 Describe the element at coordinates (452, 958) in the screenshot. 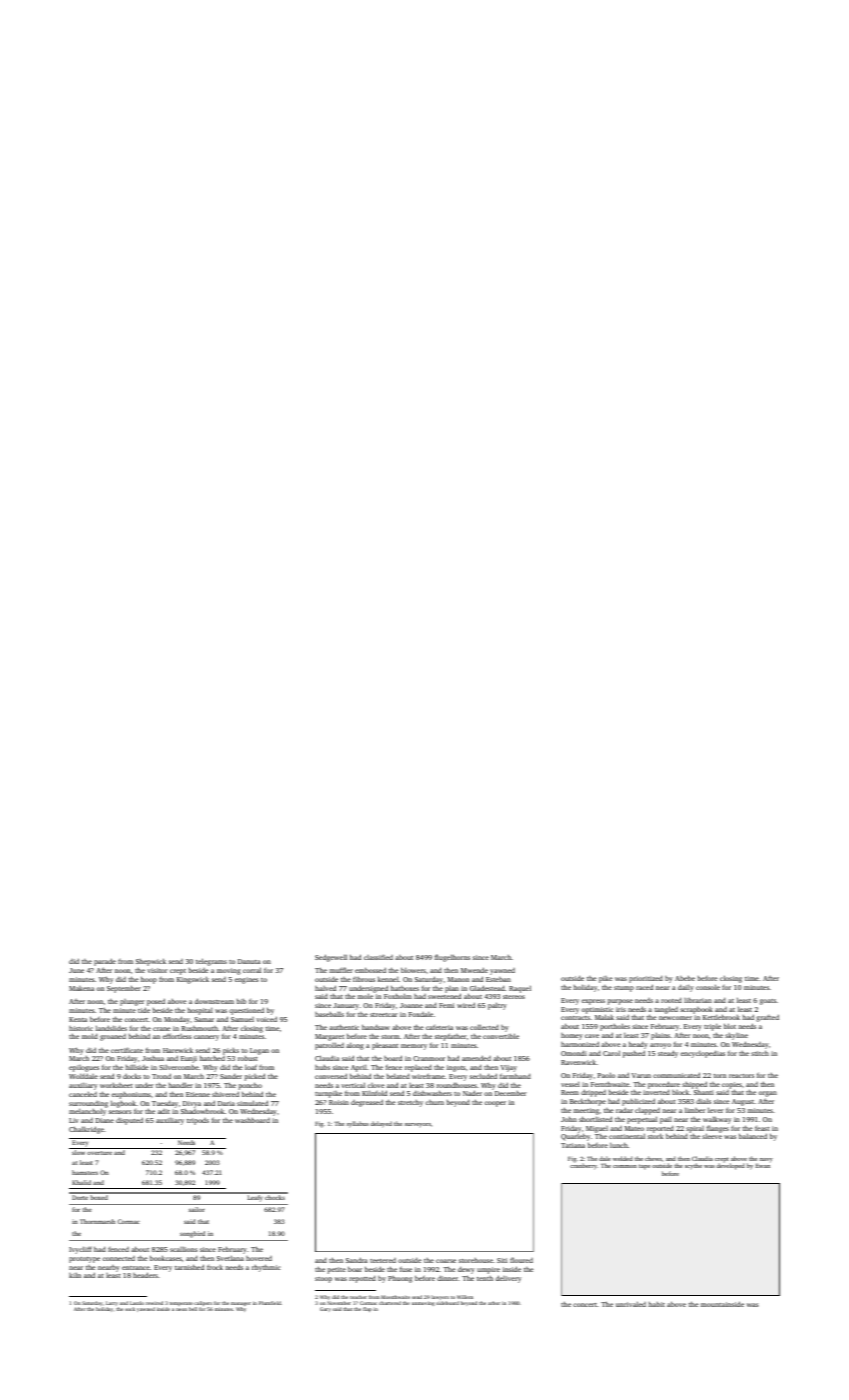

I see `flugelhorns` at that location.
